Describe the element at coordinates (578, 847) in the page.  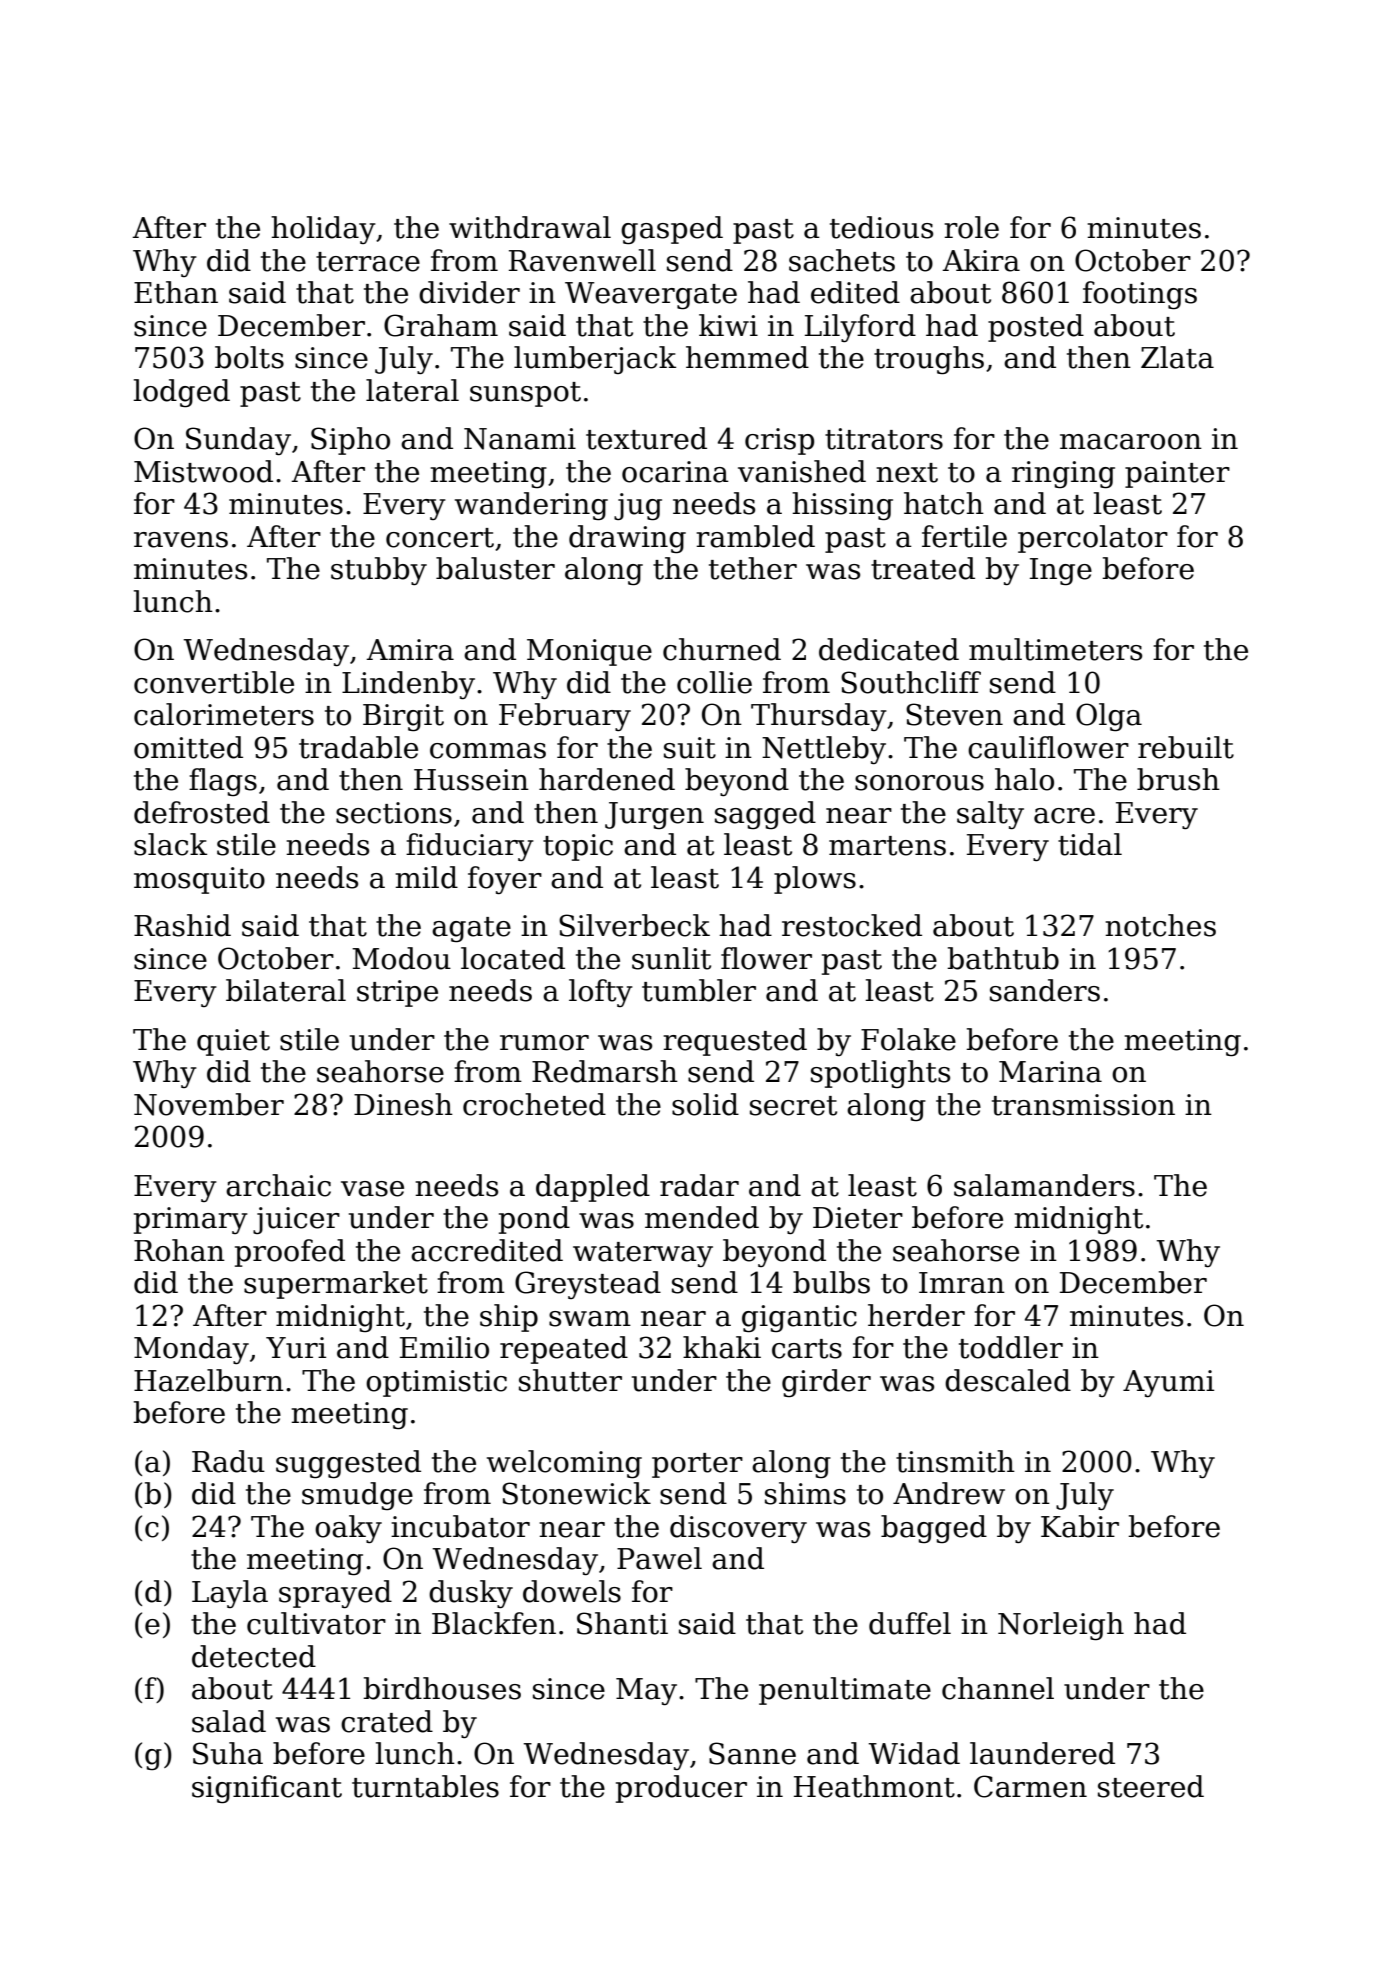
I see `topic` at that location.
